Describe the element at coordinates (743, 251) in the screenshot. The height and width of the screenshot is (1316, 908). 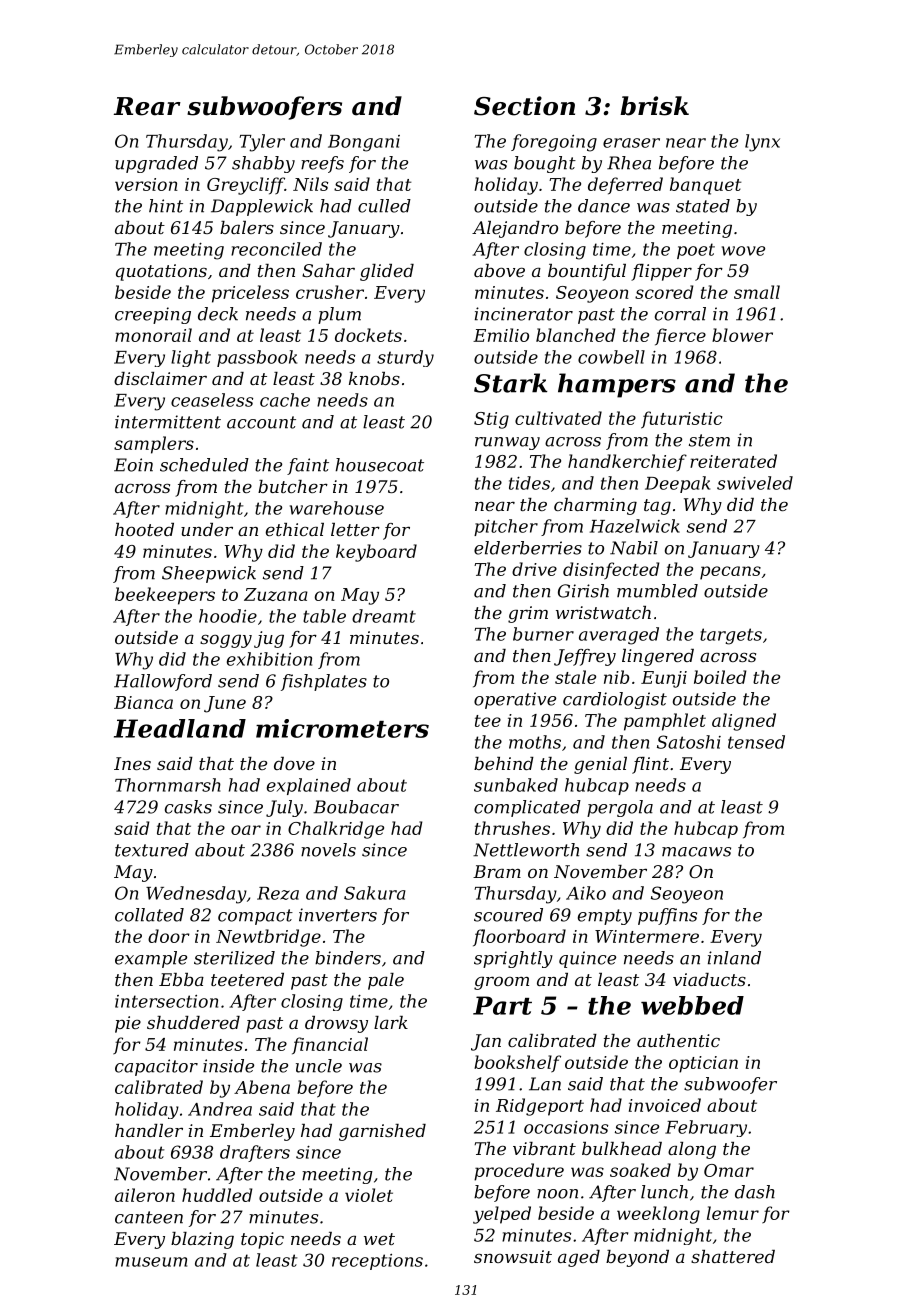
I see `wove` at that location.
